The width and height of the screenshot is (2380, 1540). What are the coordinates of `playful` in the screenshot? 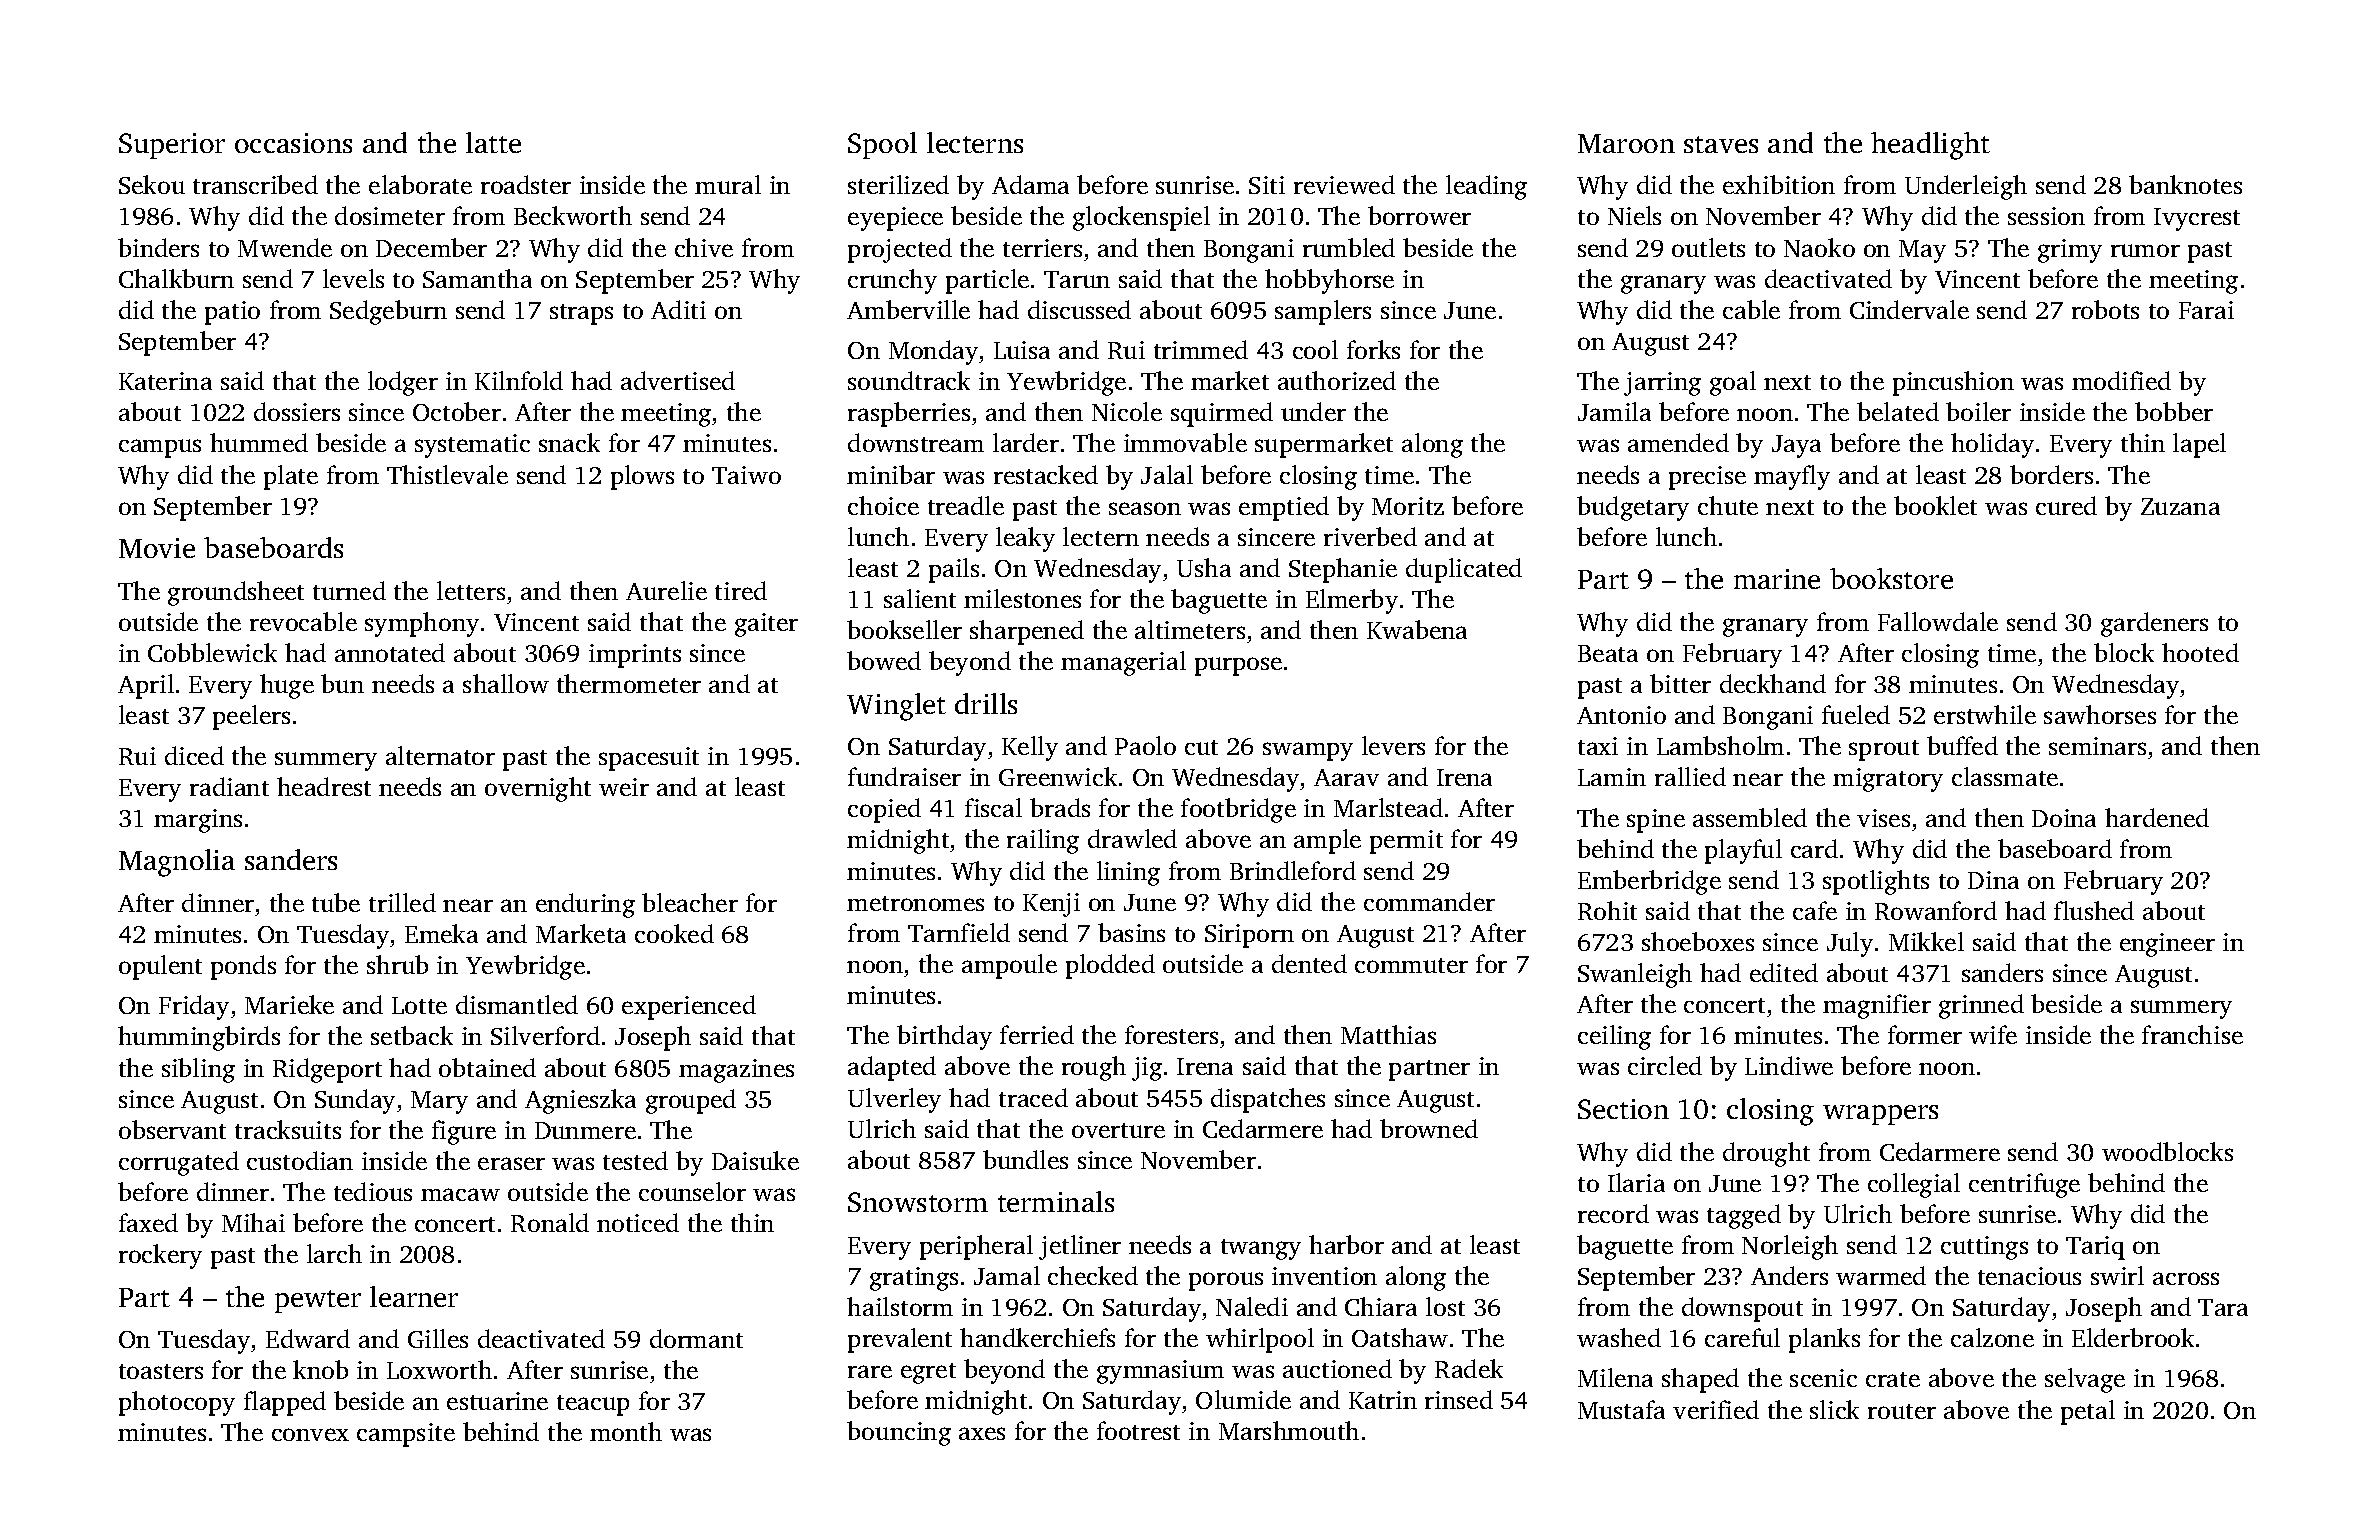 It's located at (1743, 851).
